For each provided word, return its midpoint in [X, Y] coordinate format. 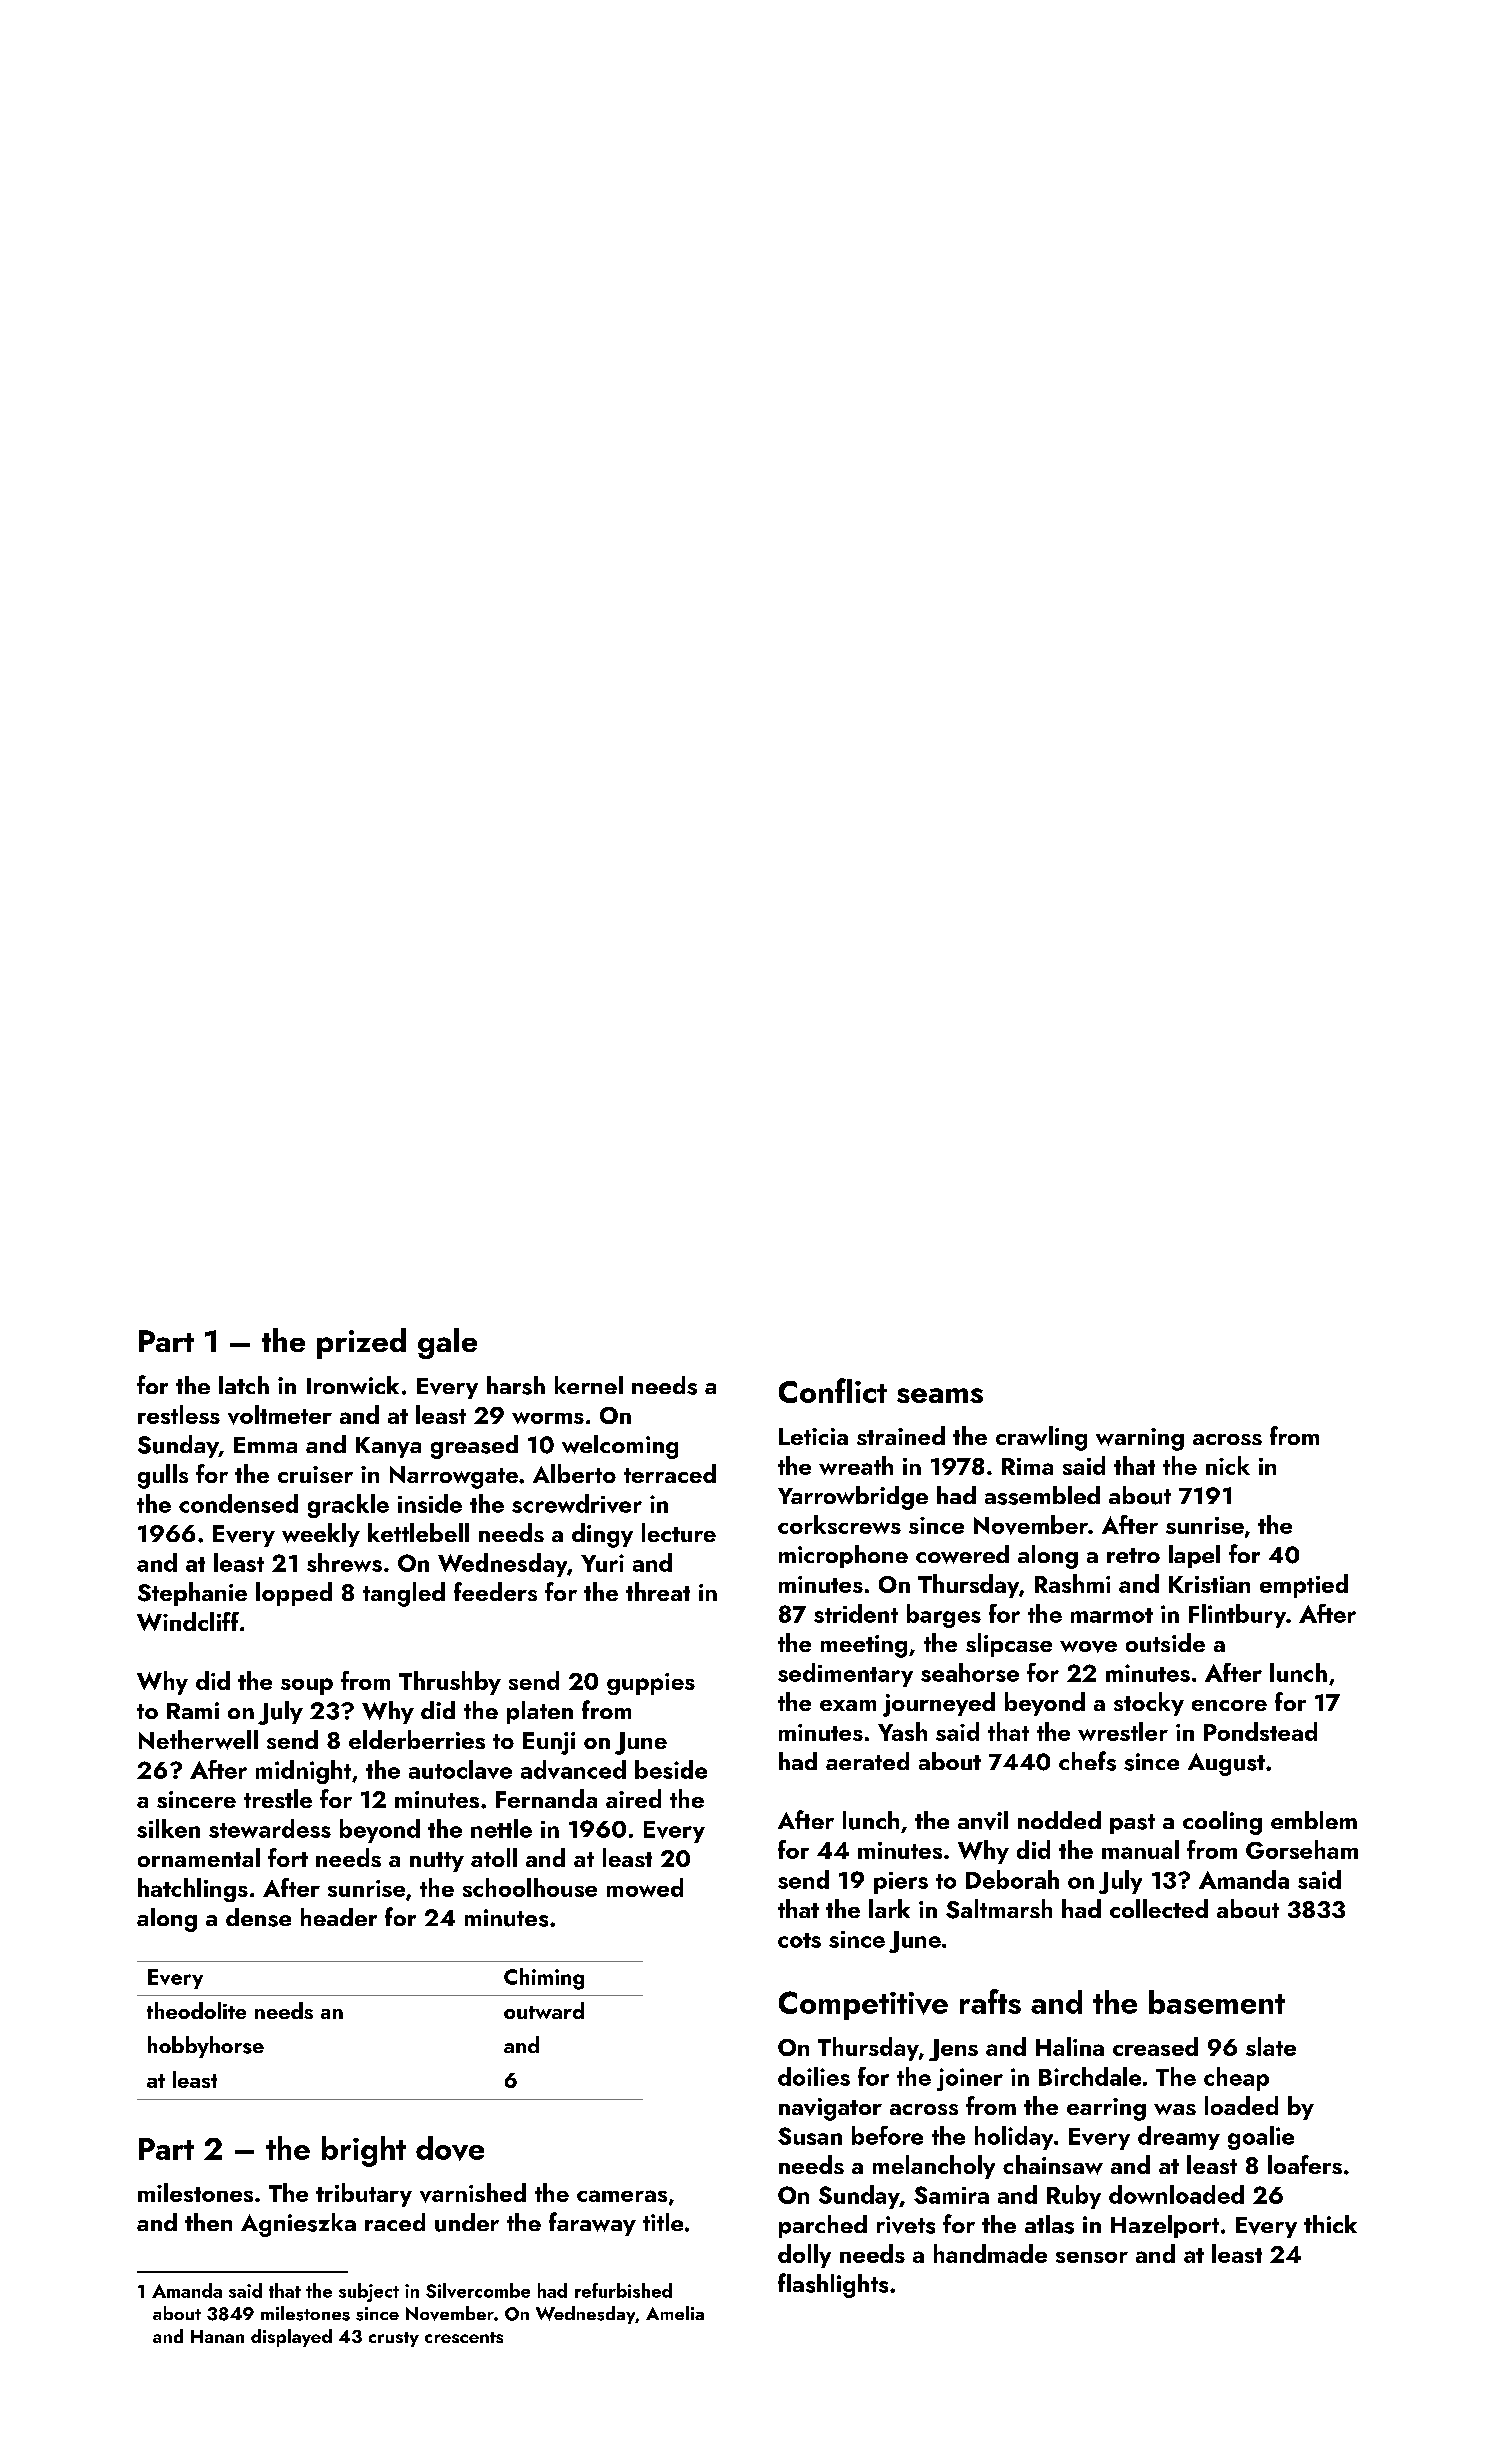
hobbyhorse [206, 2047]
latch [244, 1385]
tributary [364, 2195]
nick [1228, 1465]
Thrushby [450, 1683]
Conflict [833, 1390]
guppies [651, 1684]
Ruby [1074, 2197]
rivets [906, 2225]
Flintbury [1237, 1616]
